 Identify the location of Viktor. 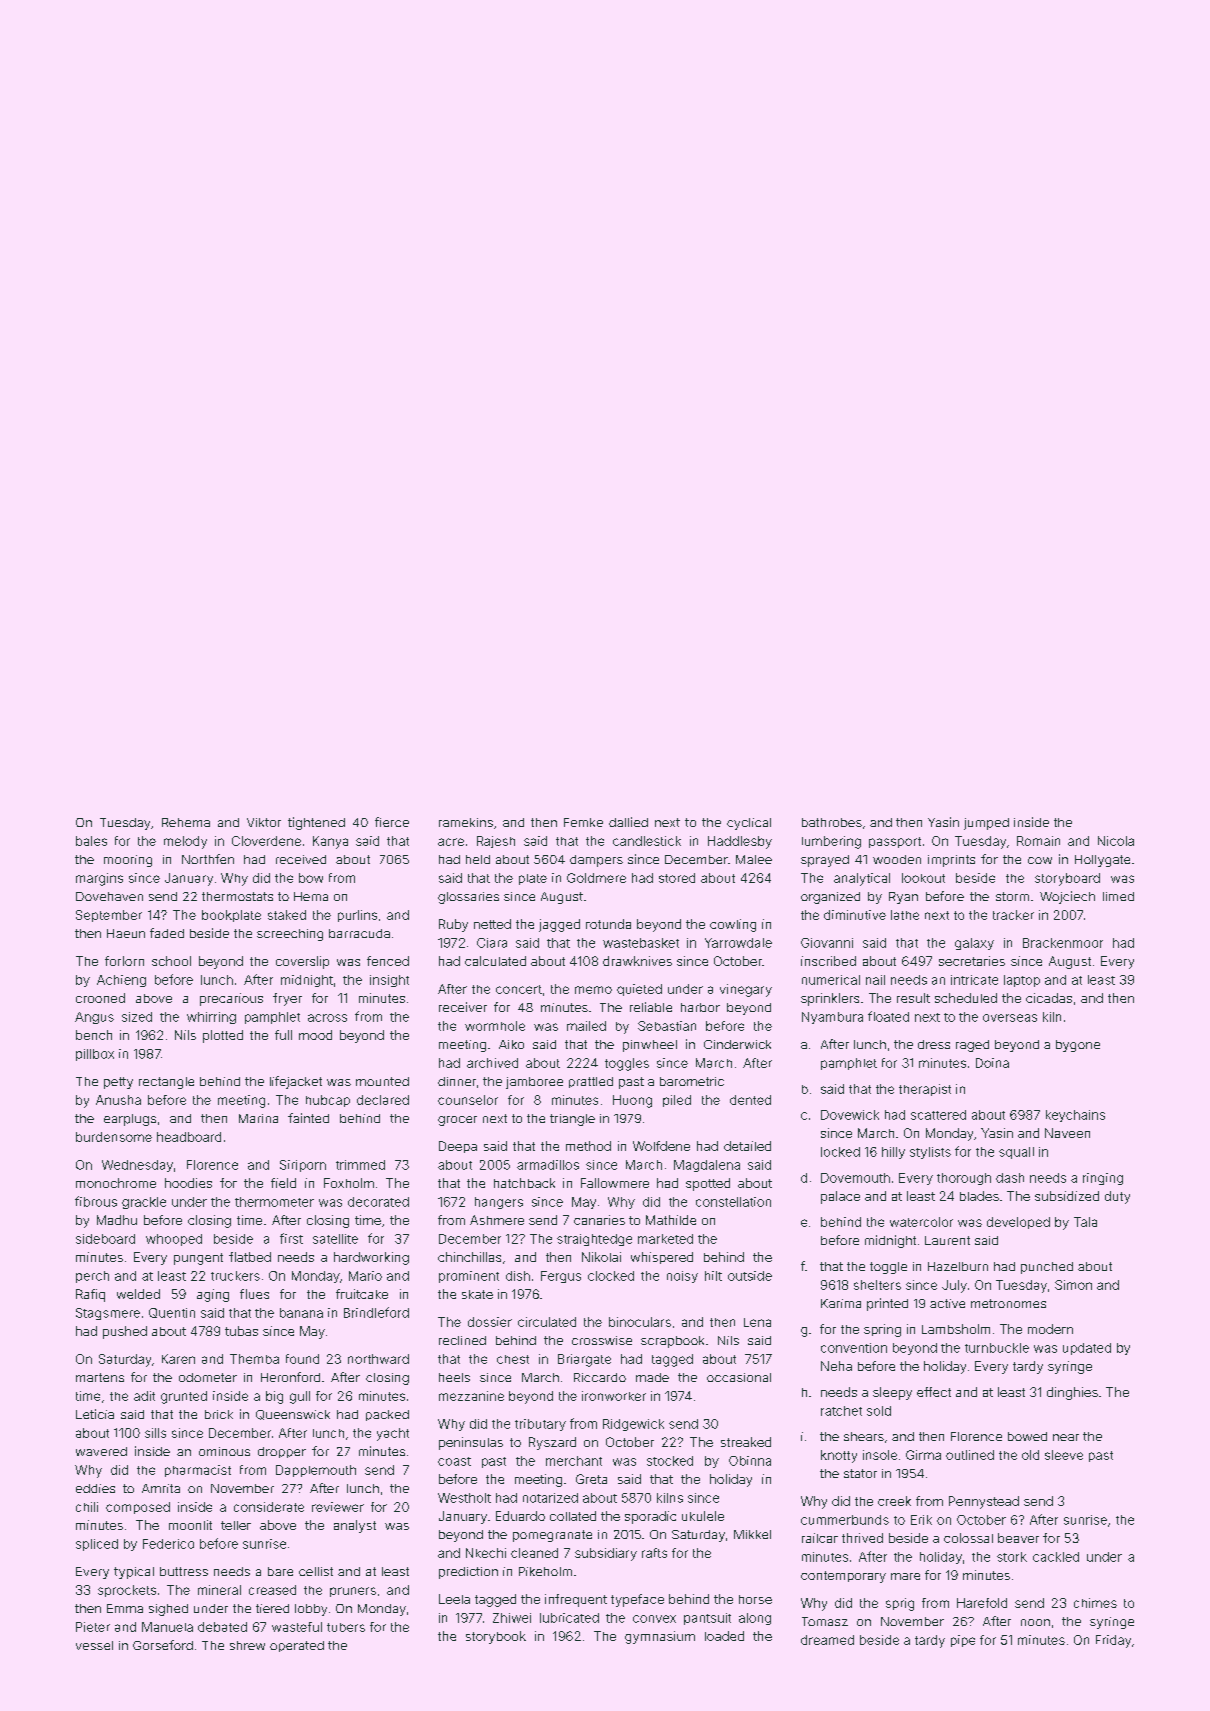
(264, 822).
